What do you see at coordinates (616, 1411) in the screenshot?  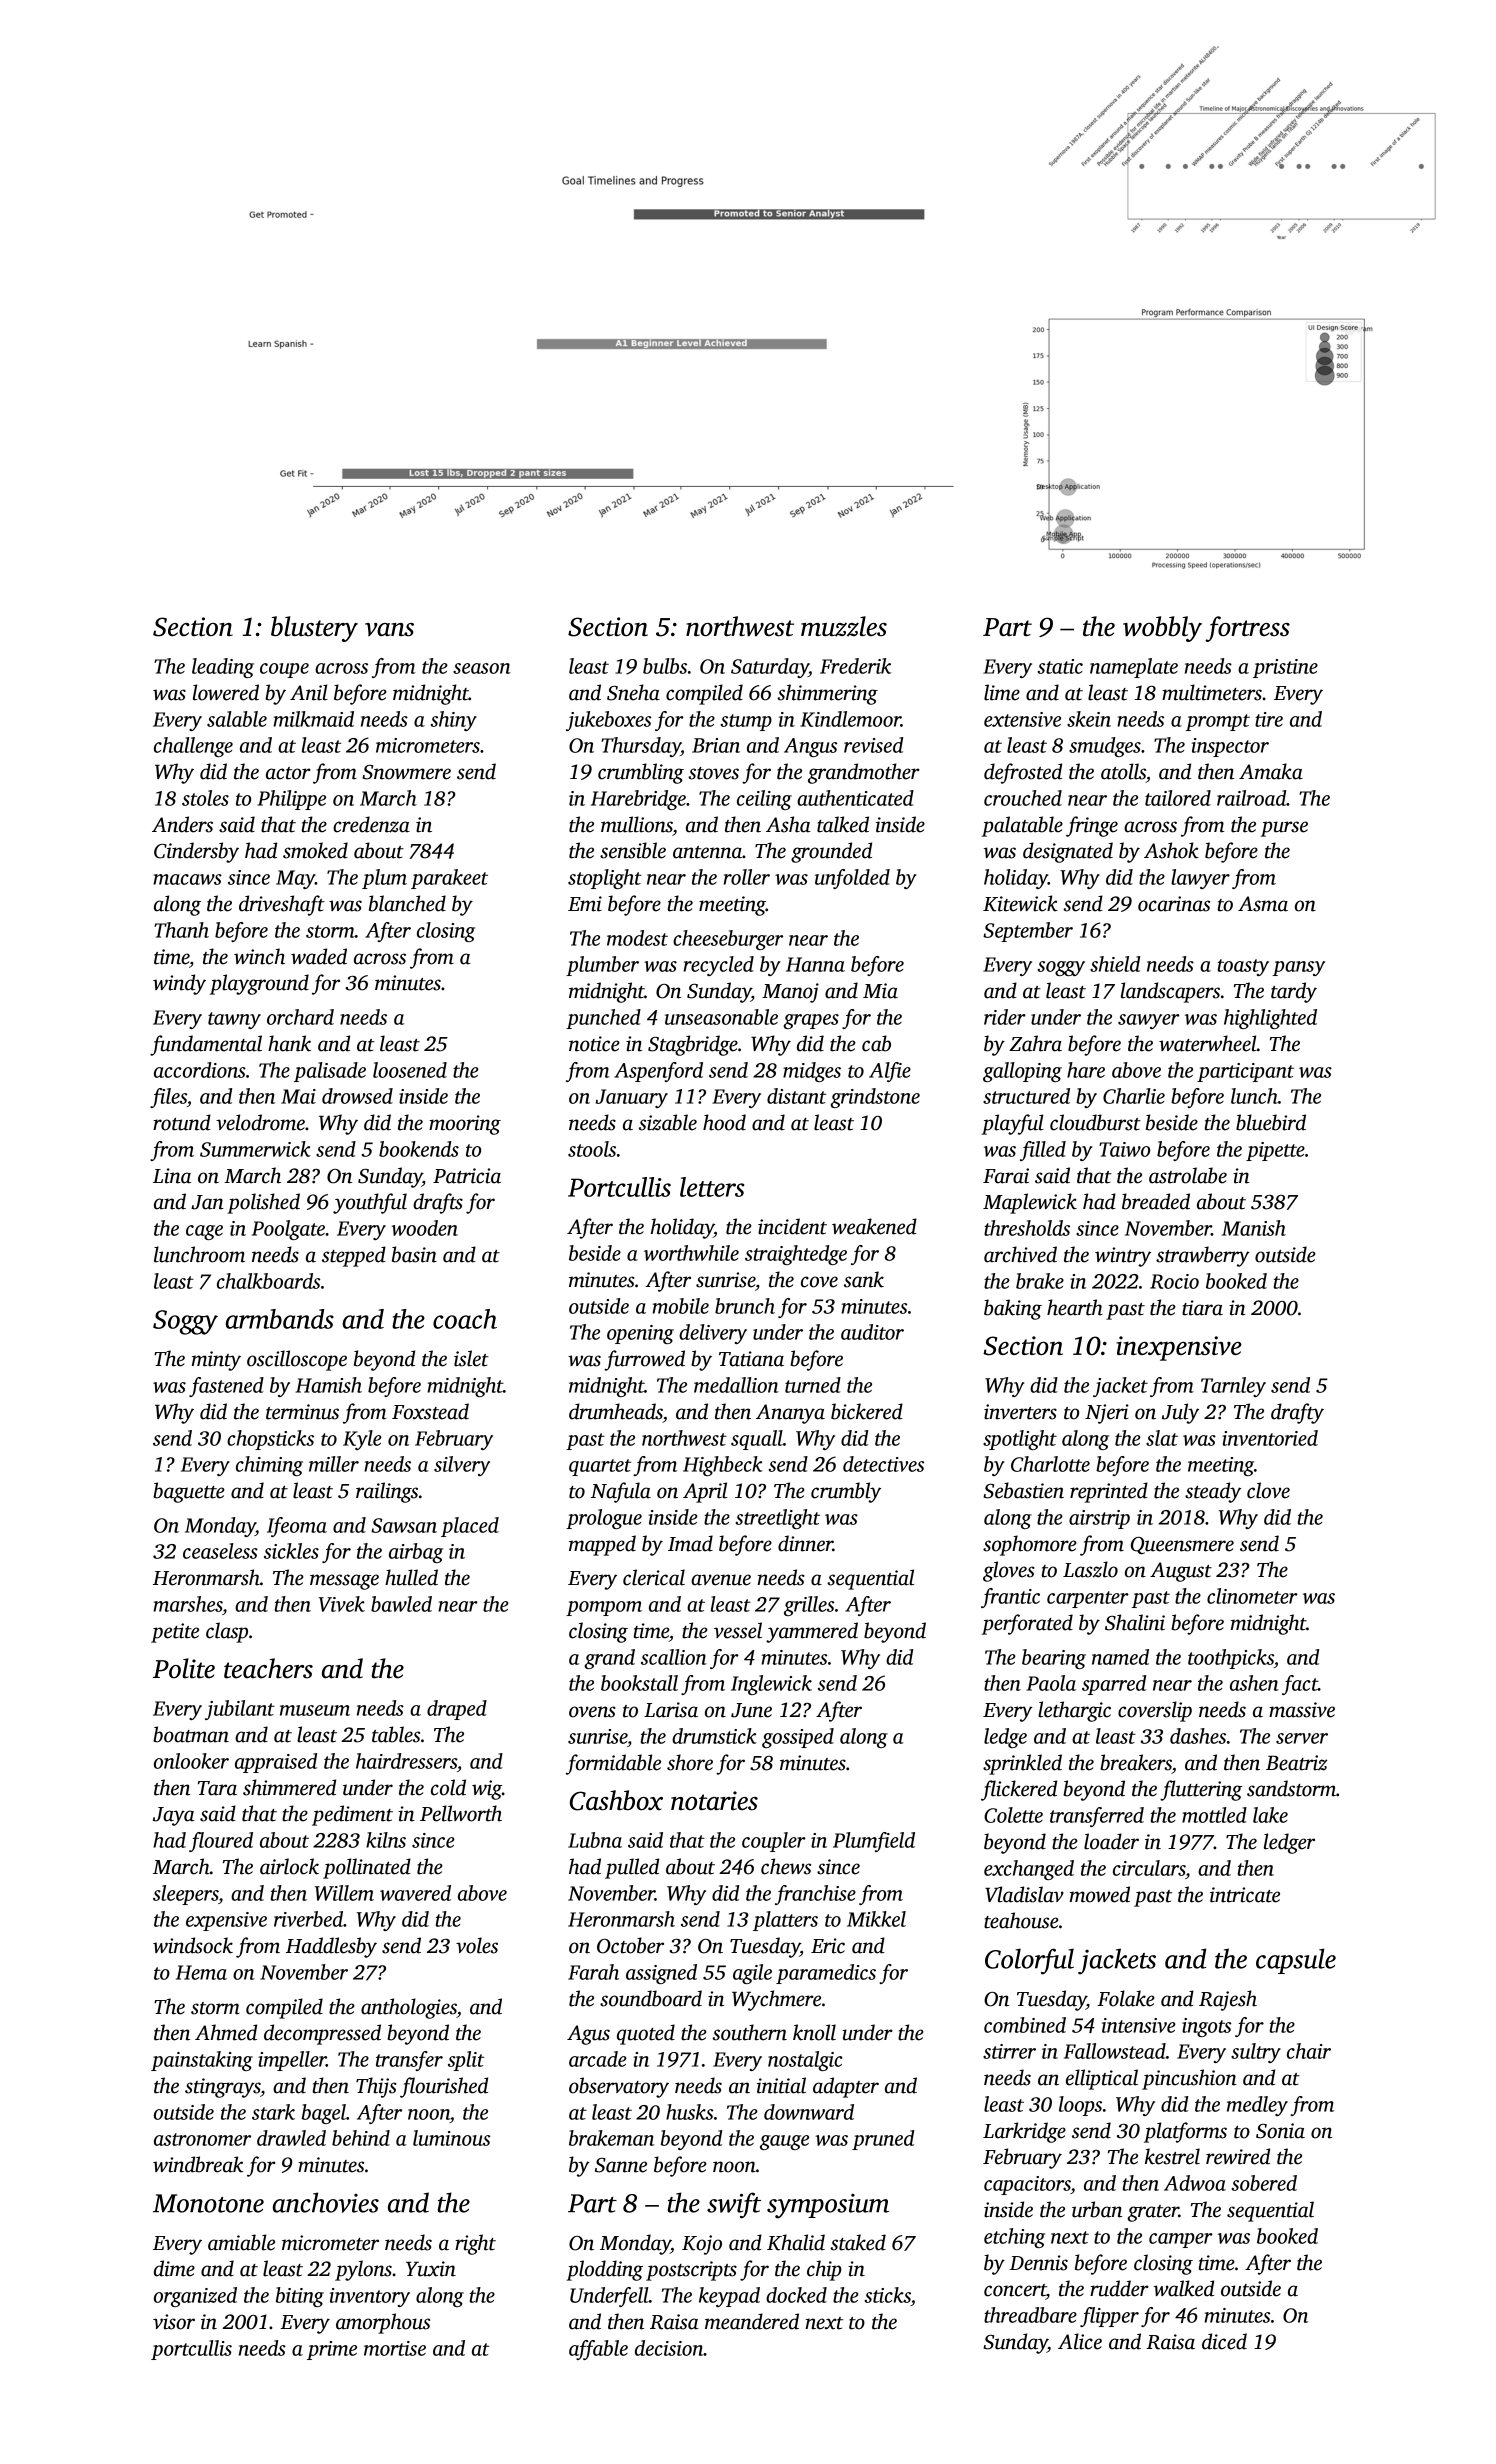 I see `drumheads` at bounding box center [616, 1411].
